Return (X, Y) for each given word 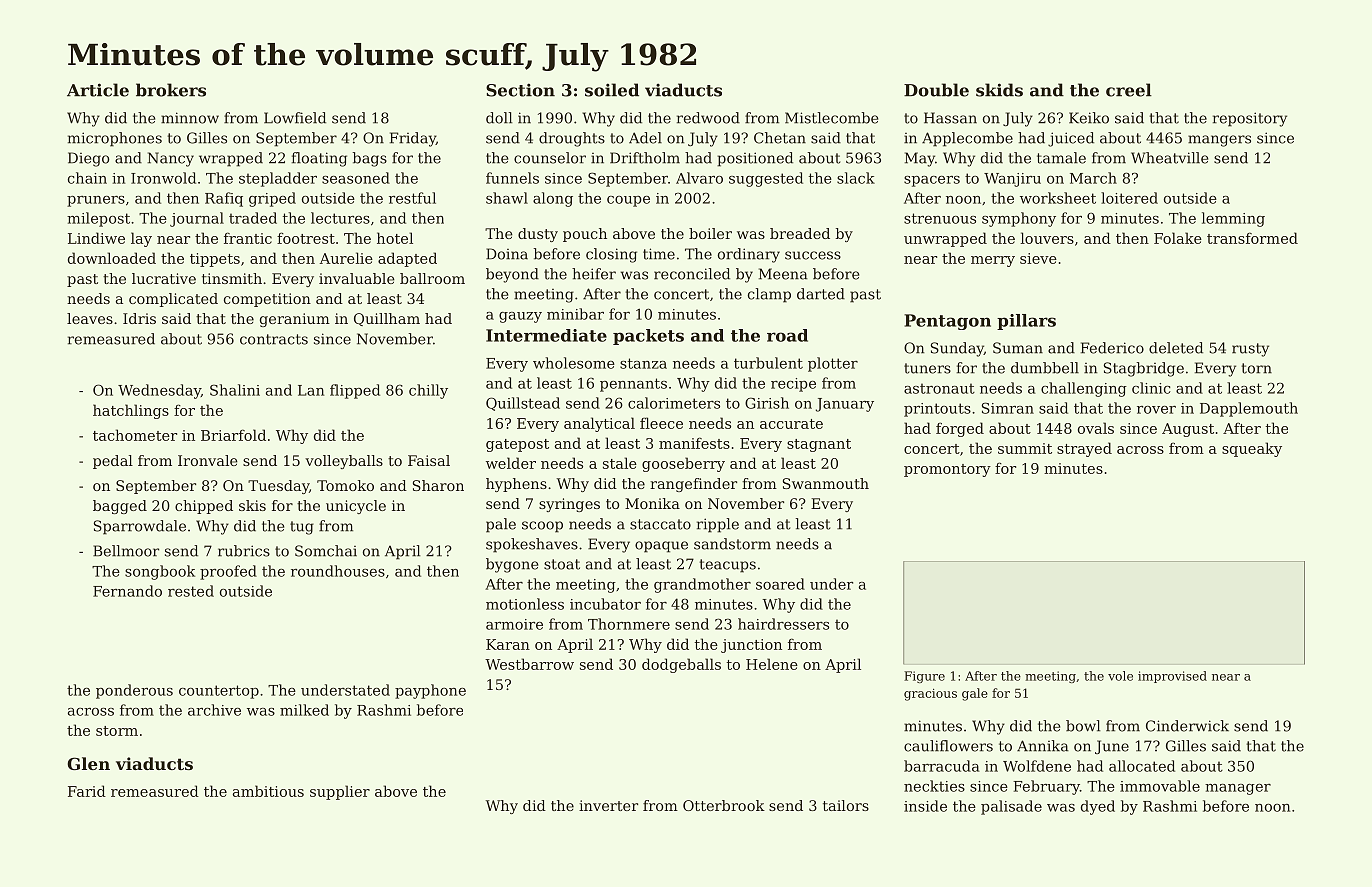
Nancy (170, 159)
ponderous (134, 691)
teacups (727, 566)
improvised (1172, 677)
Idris (139, 318)
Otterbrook (724, 805)
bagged (120, 507)
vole (1120, 676)
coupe (628, 201)
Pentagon (947, 322)
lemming (1233, 219)
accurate (791, 424)
